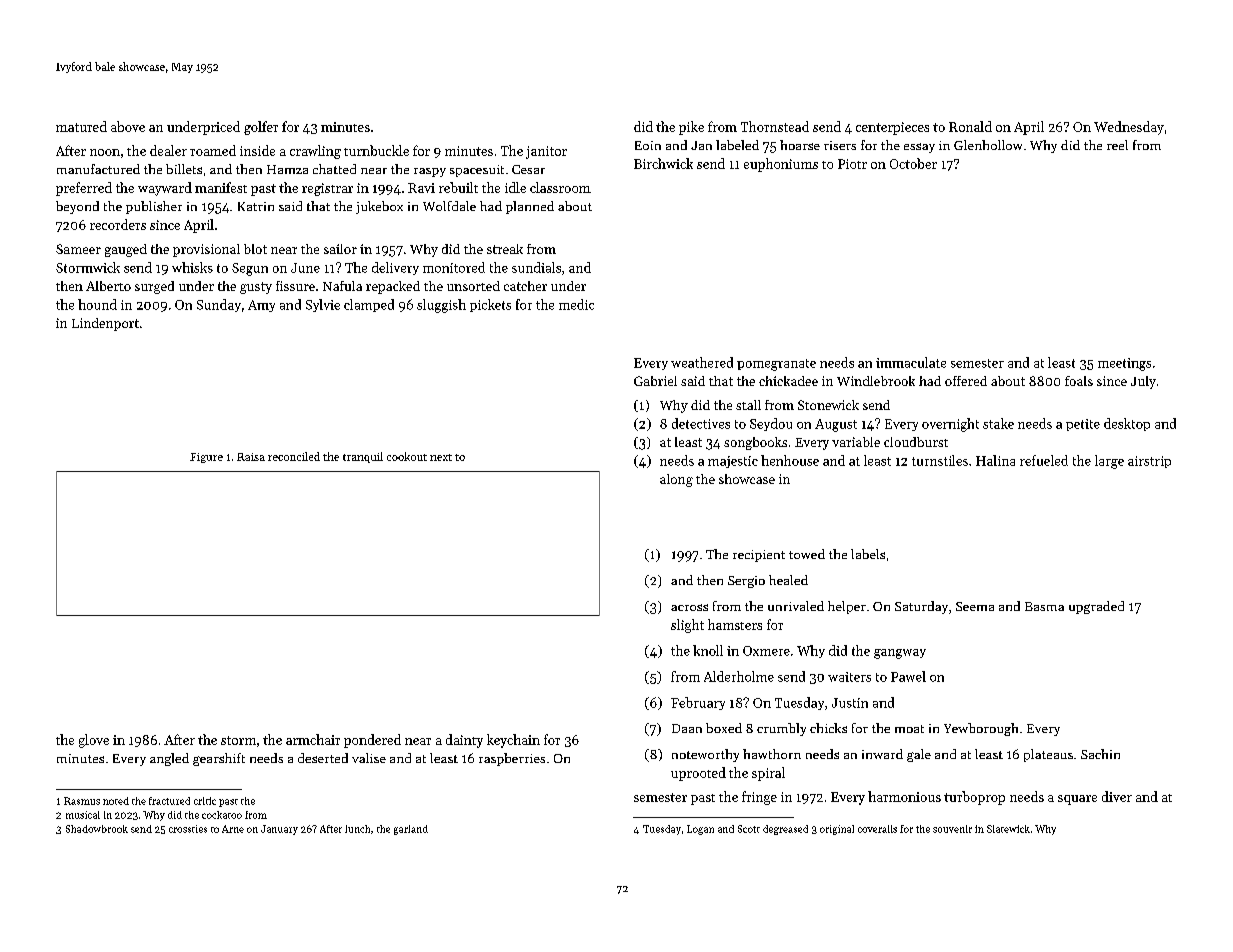 This image has width=1233, height=952. I want to click on immaculate, so click(911, 362).
